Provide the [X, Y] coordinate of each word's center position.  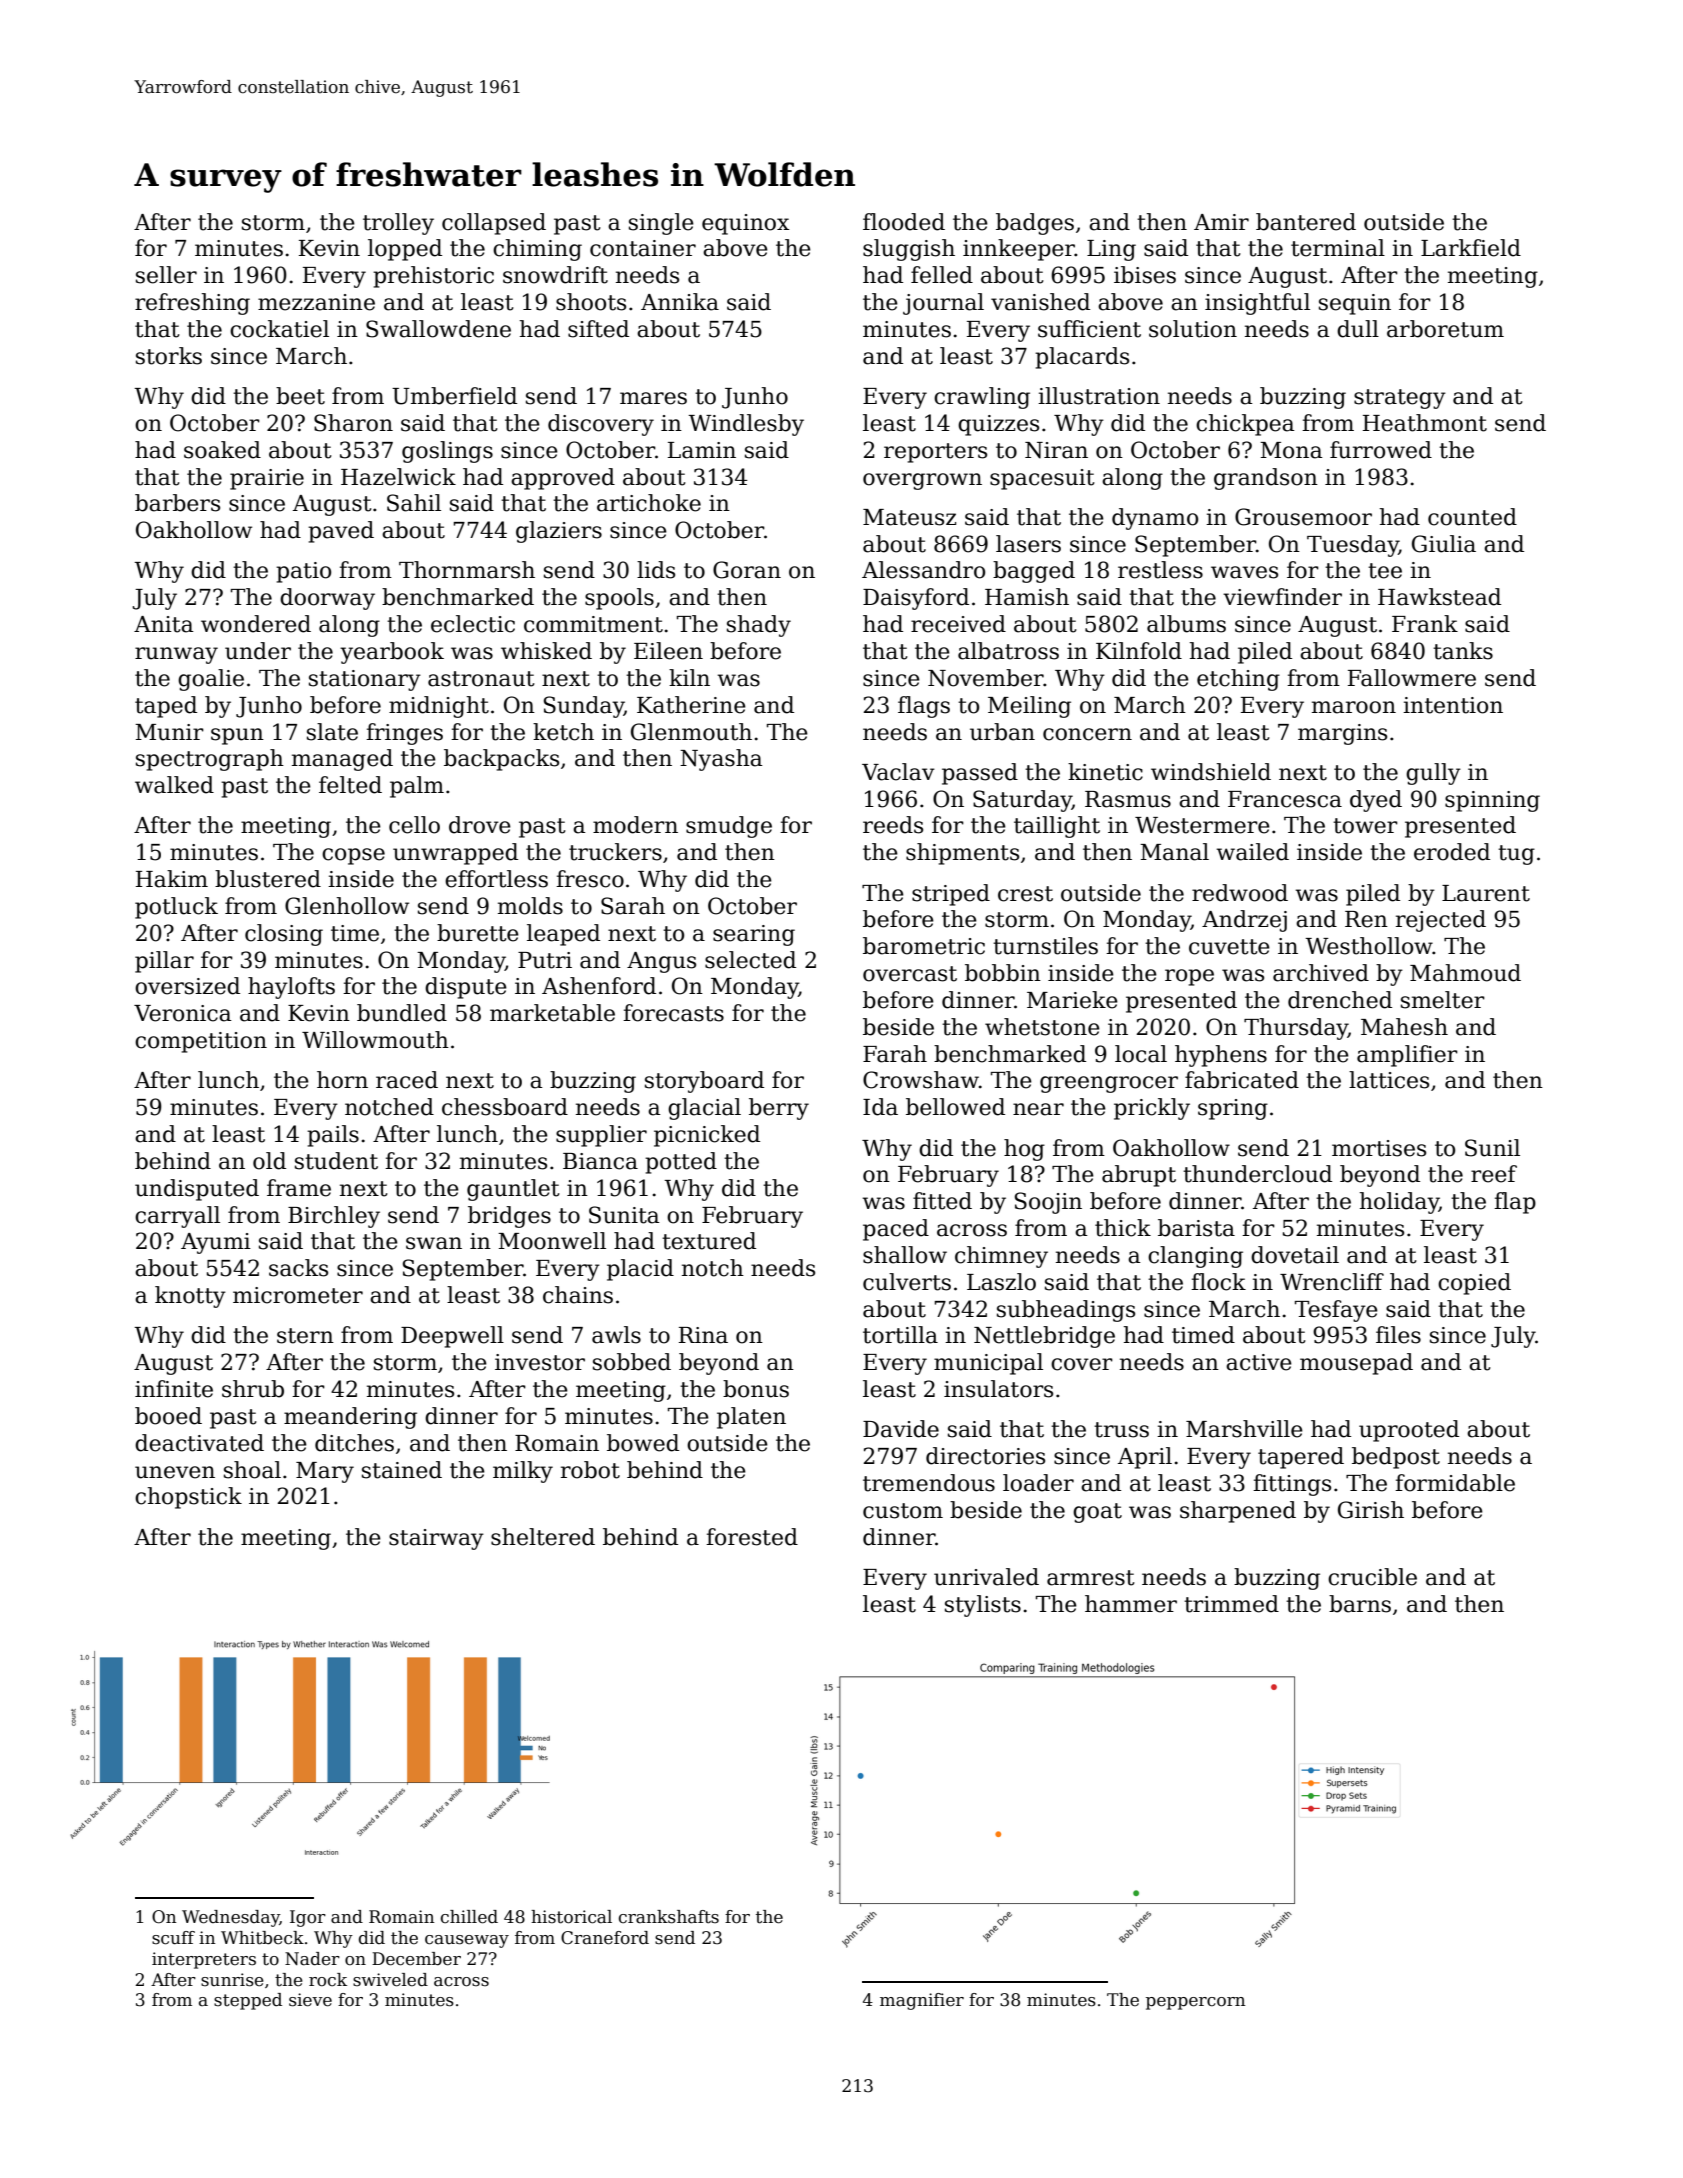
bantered [1306, 222]
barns [1360, 1604]
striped [951, 895]
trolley [398, 224]
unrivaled [986, 1577]
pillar [164, 962]
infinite [174, 1389]
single [661, 224]
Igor [308, 1918]
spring [1233, 1109]
